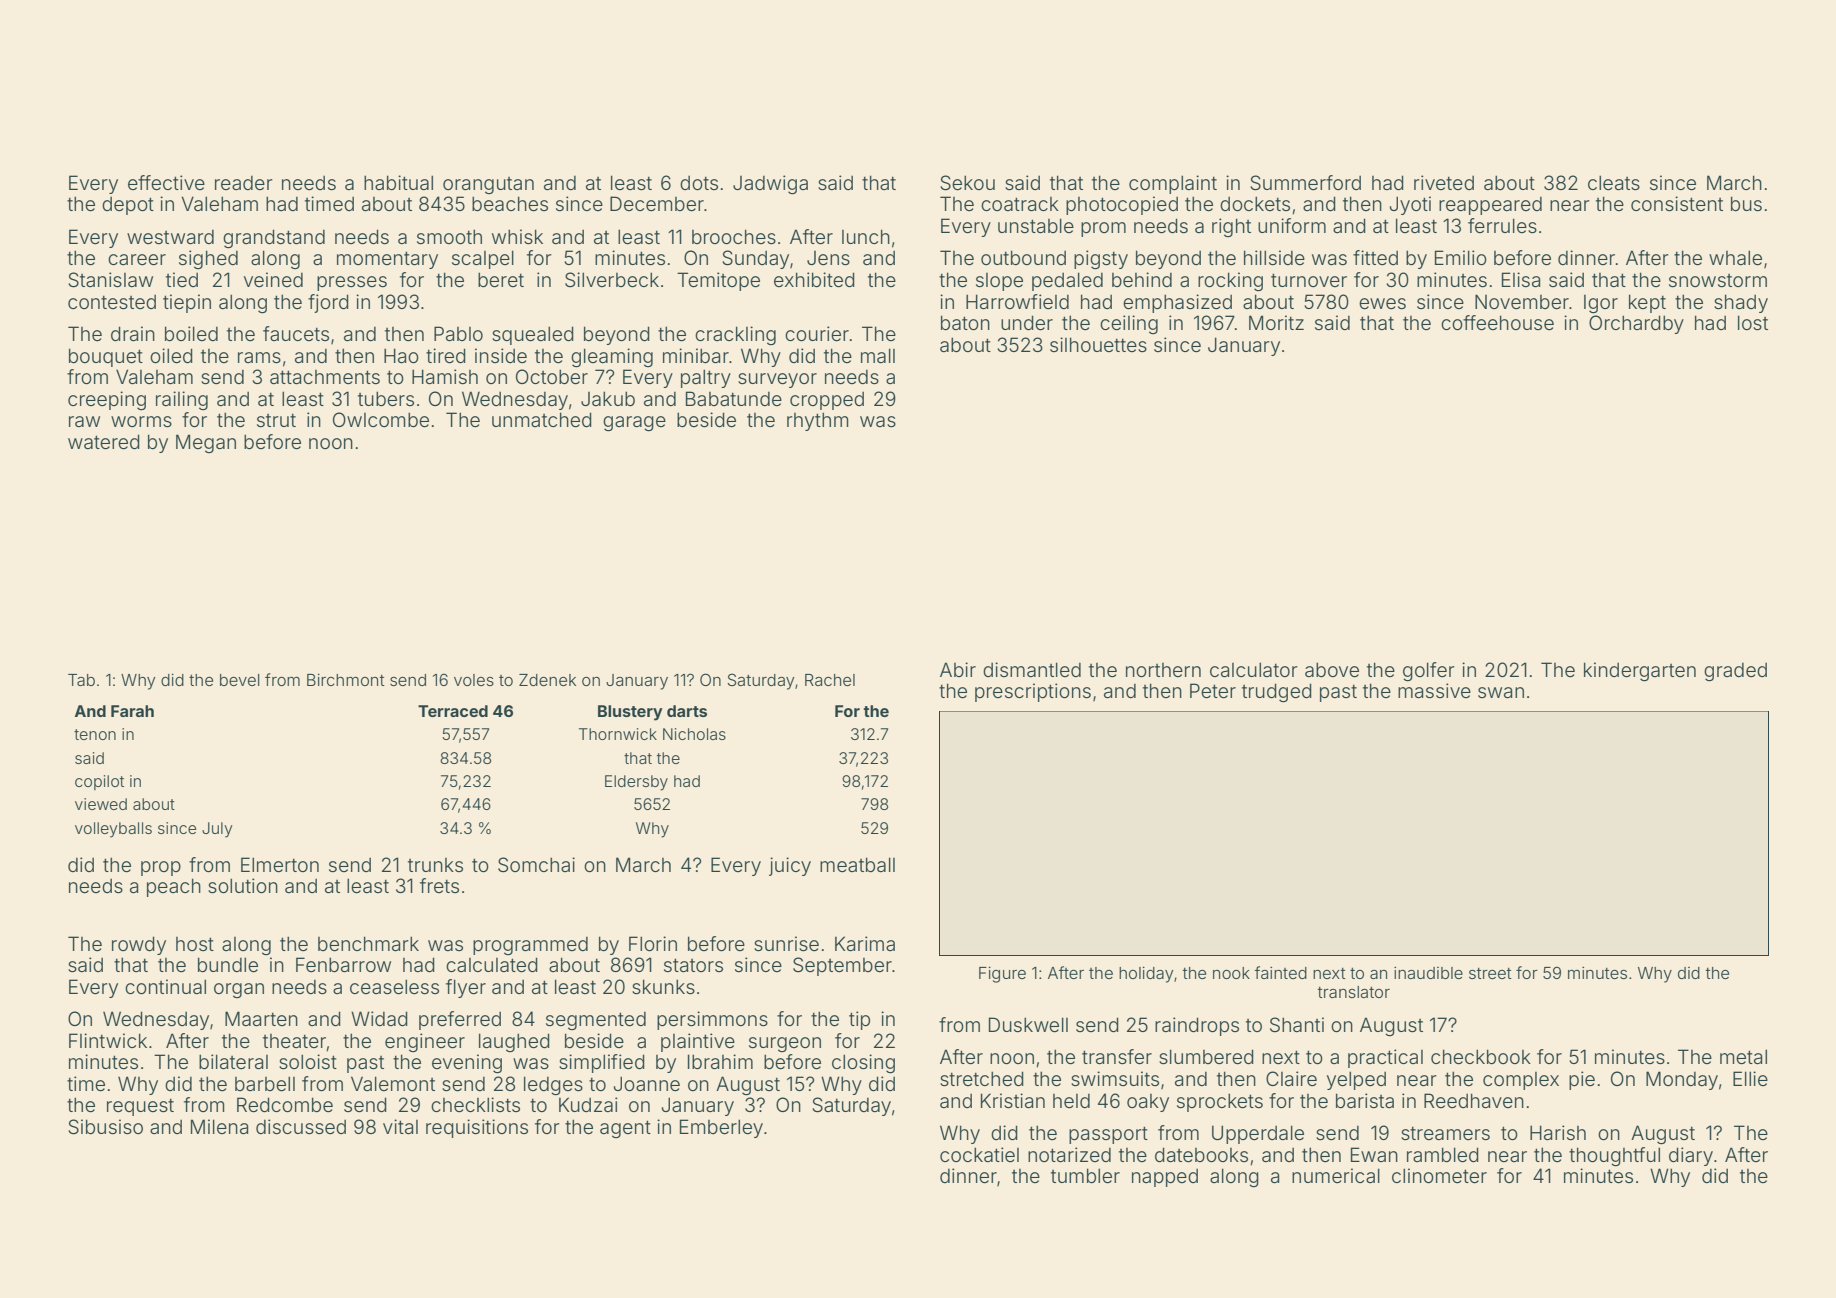 Image resolution: width=1836 pixels, height=1298 pixels. I want to click on watered, so click(104, 441).
